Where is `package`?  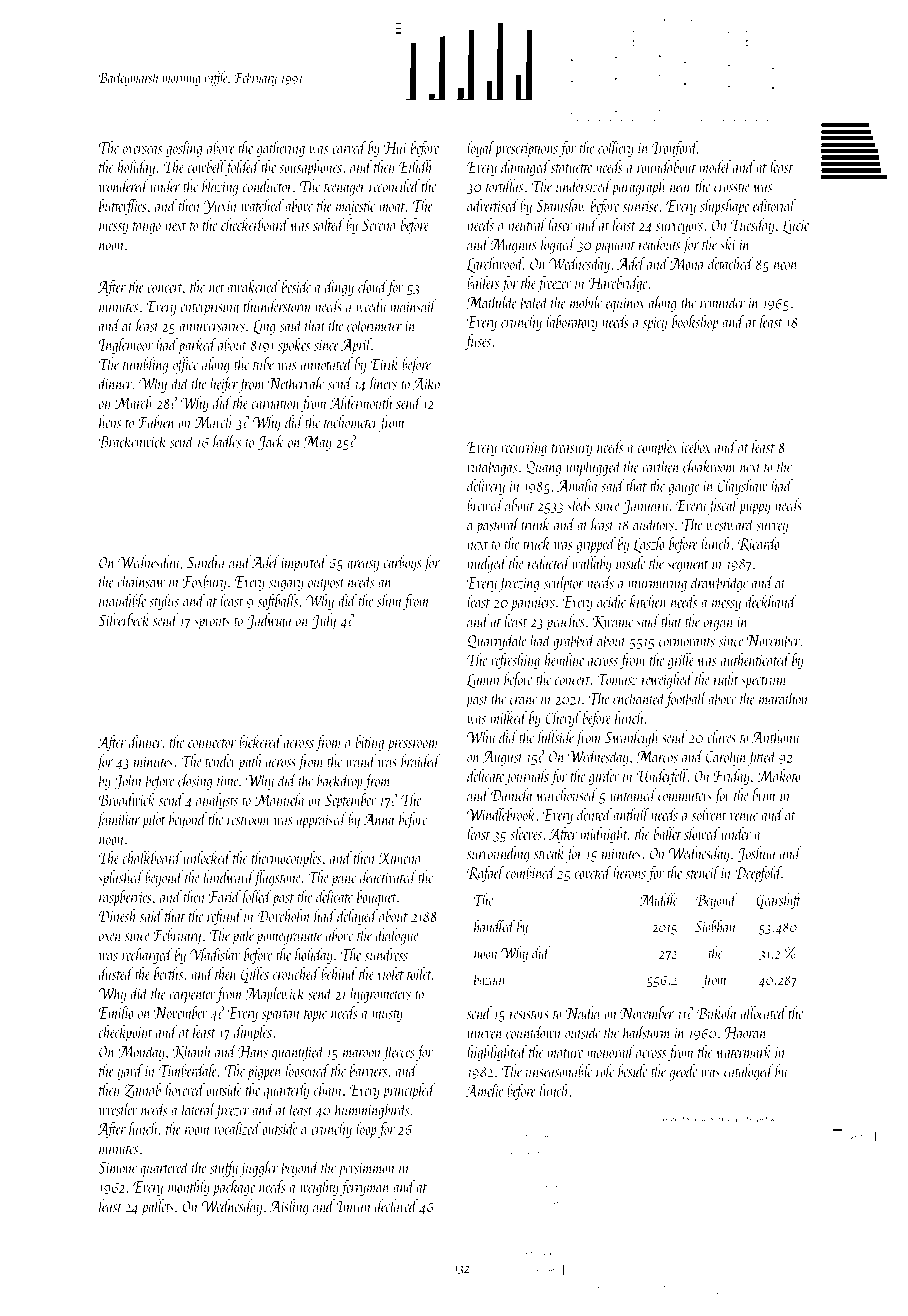
package is located at coordinates (234, 1188).
